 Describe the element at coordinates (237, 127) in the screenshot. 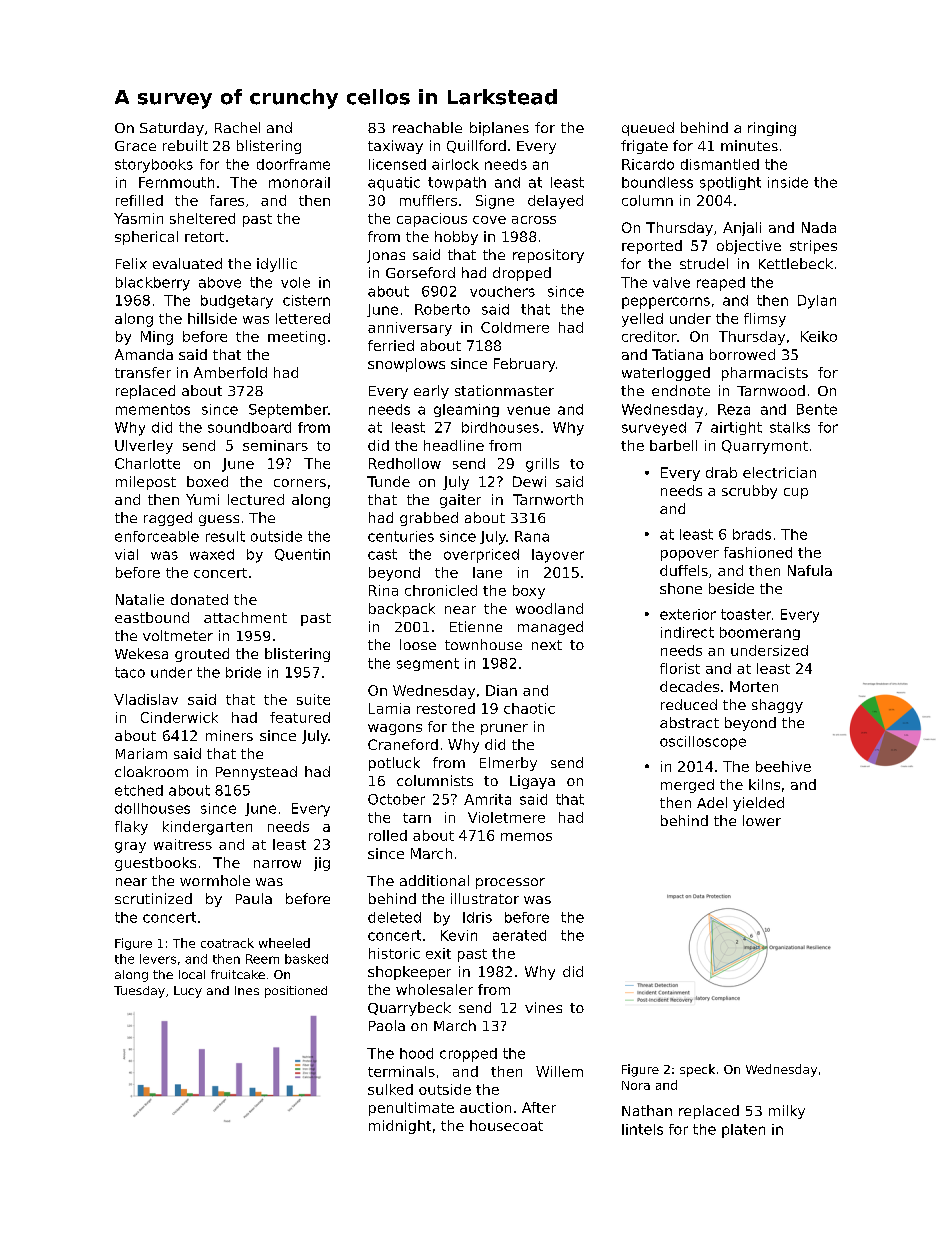

I see `Rachel` at that location.
